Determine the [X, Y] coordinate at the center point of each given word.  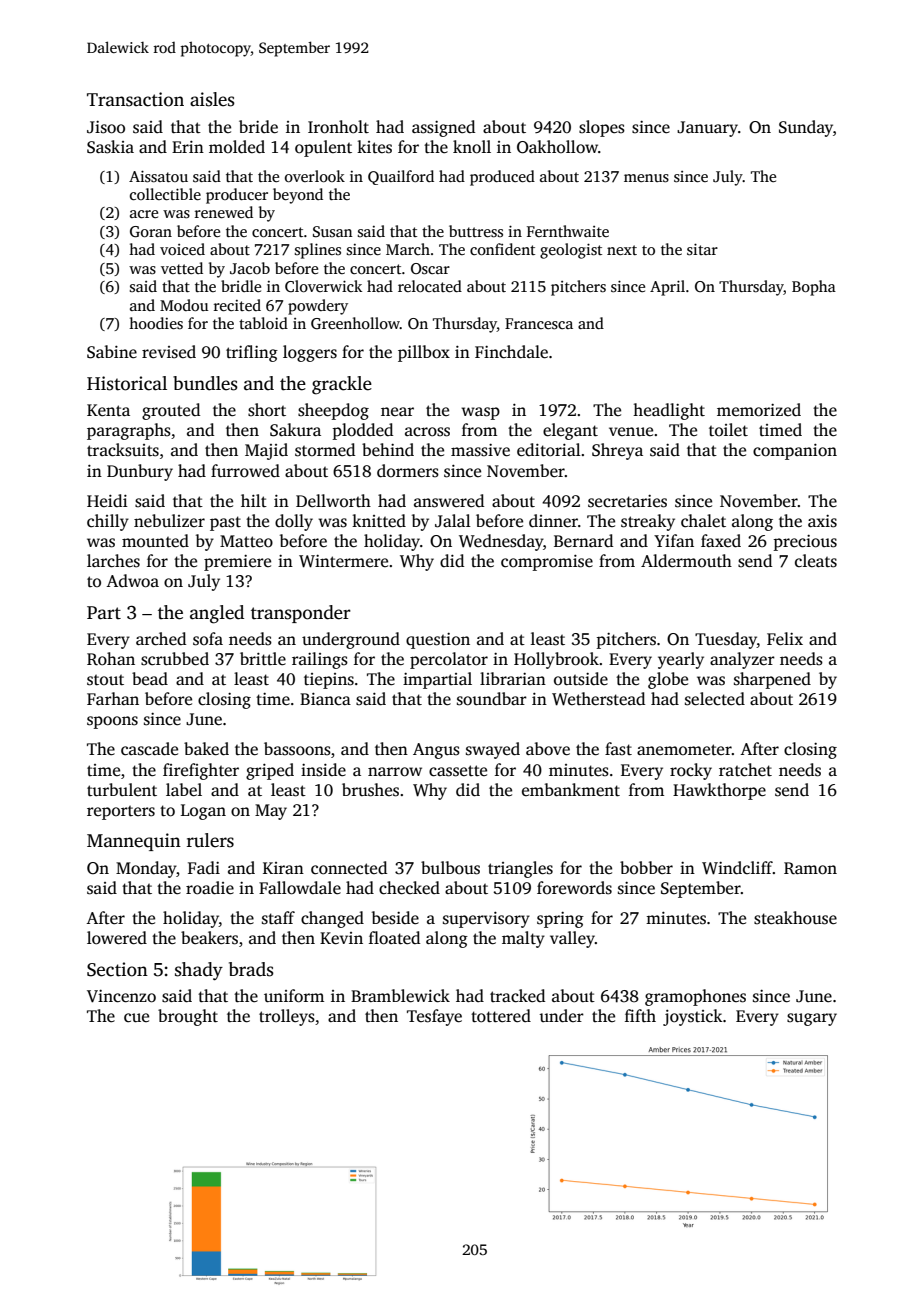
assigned [443, 128]
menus [646, 178]
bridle [241, 286]
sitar [702, 249]
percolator [449, 660]
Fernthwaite [568, 231]
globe [668, 680]
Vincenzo [121, 996]
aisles [212, 99]
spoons [112, 722]
